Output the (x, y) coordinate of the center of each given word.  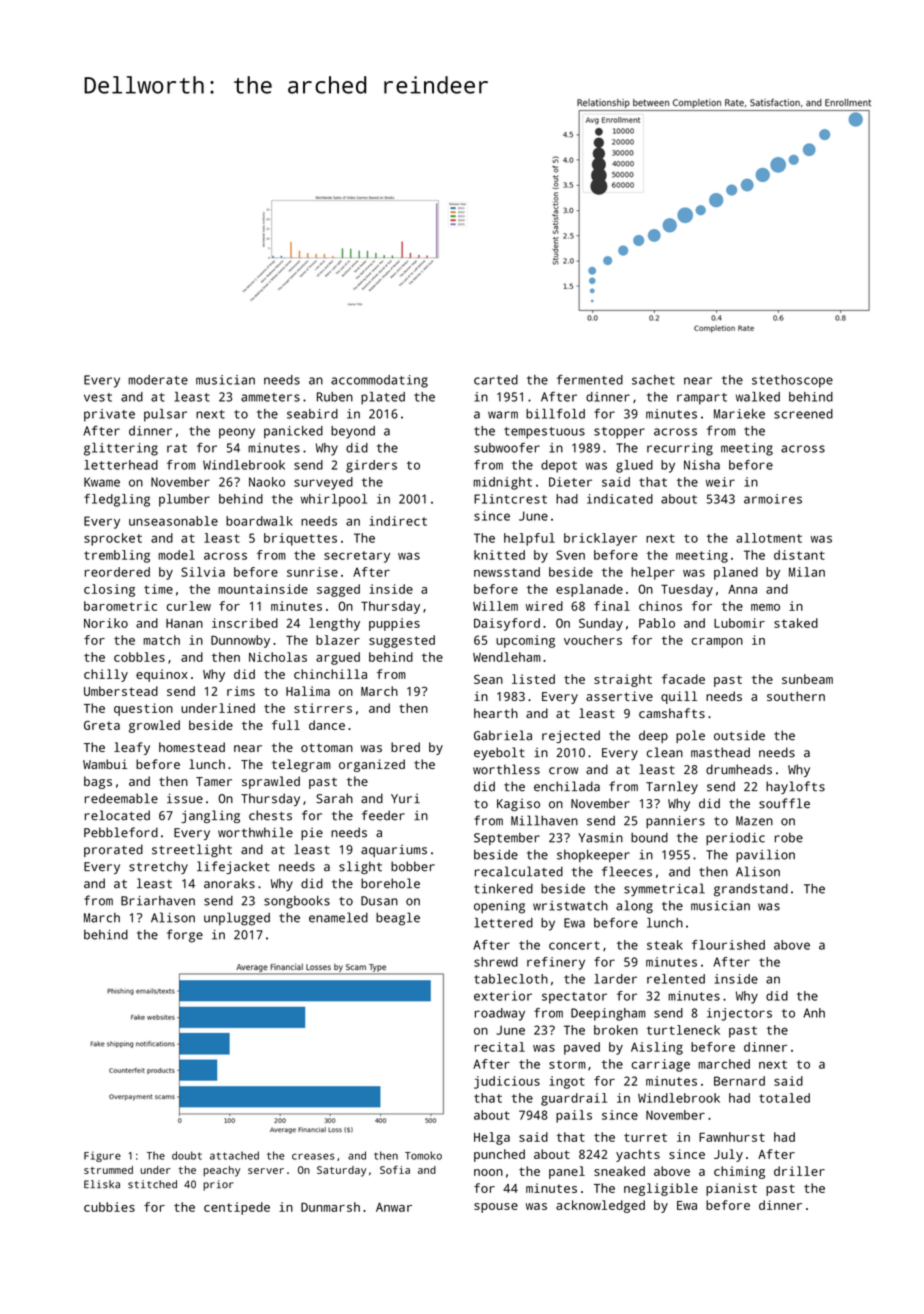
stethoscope (792, 381)
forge (185, 936)
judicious (507, 1082)
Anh (814, 1013)
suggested (402, 641)
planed (736, 573)
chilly (106, 675)
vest (98, 397)
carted (496, 380)
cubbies (109, 1207)
